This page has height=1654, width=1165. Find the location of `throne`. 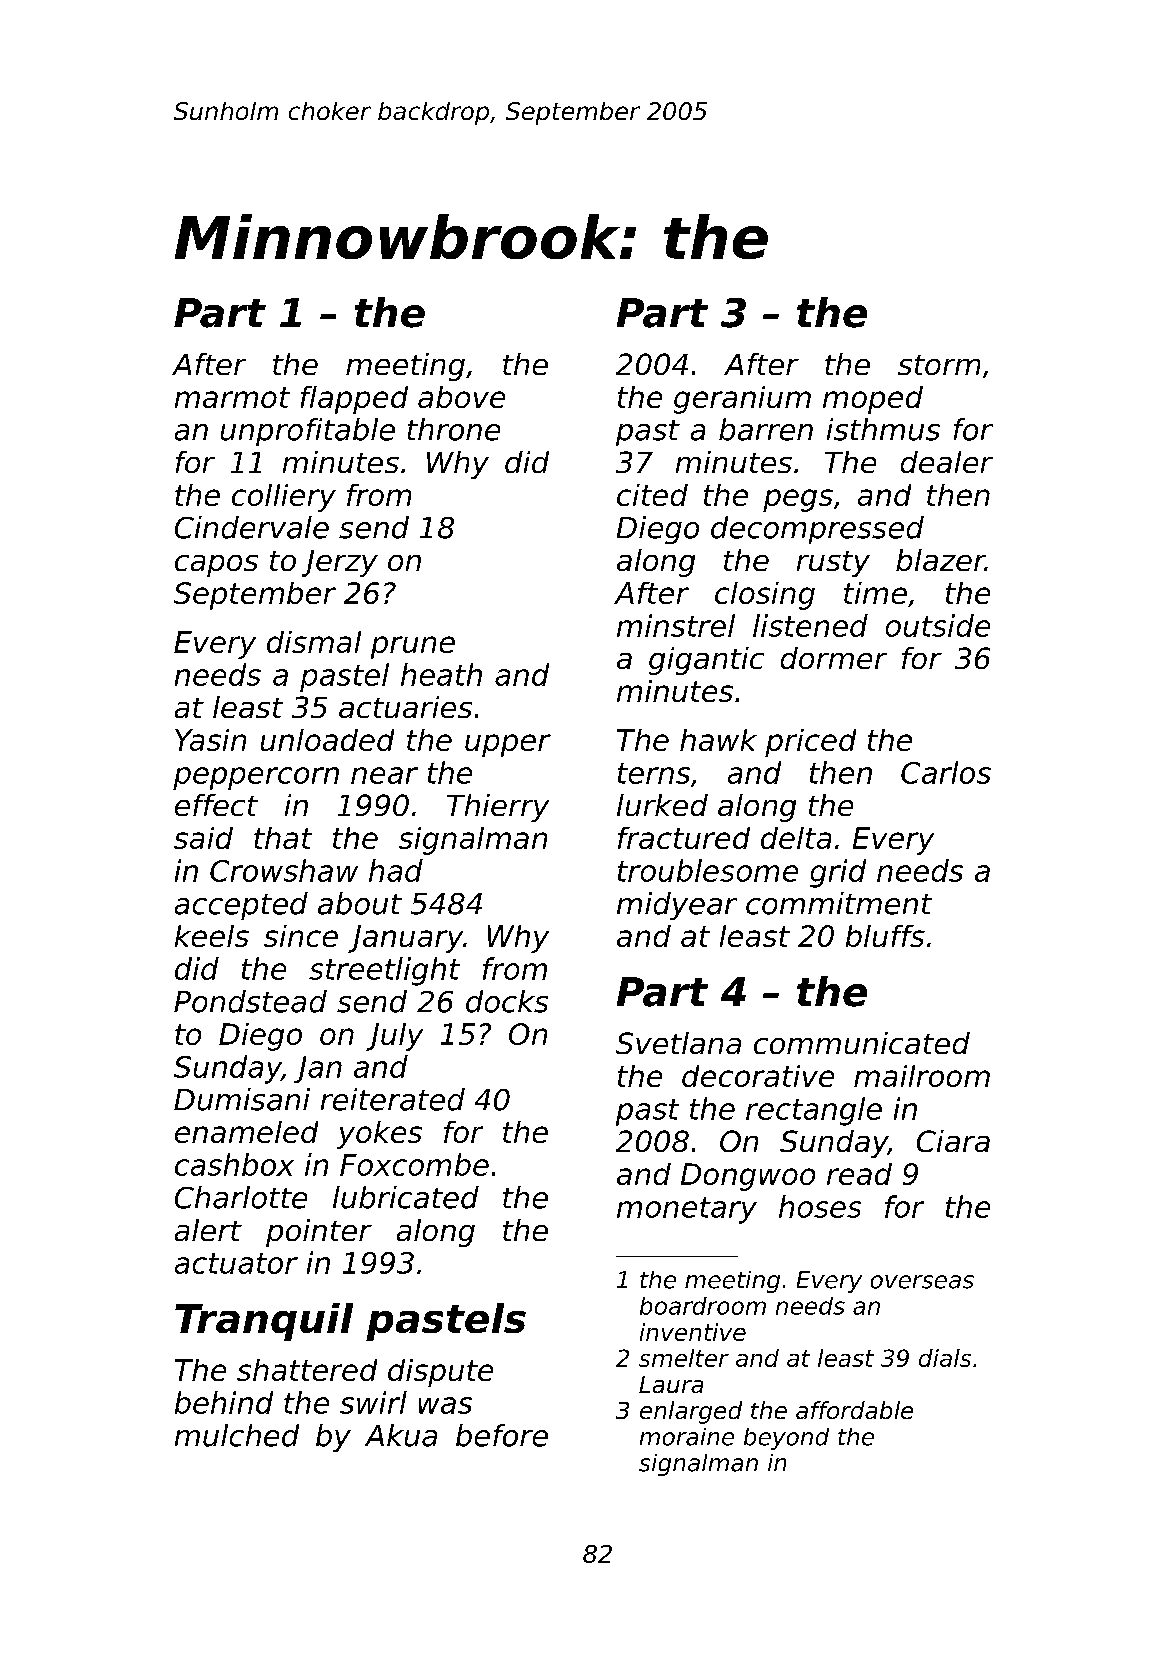

throne is located at coordinates (454, 429).
